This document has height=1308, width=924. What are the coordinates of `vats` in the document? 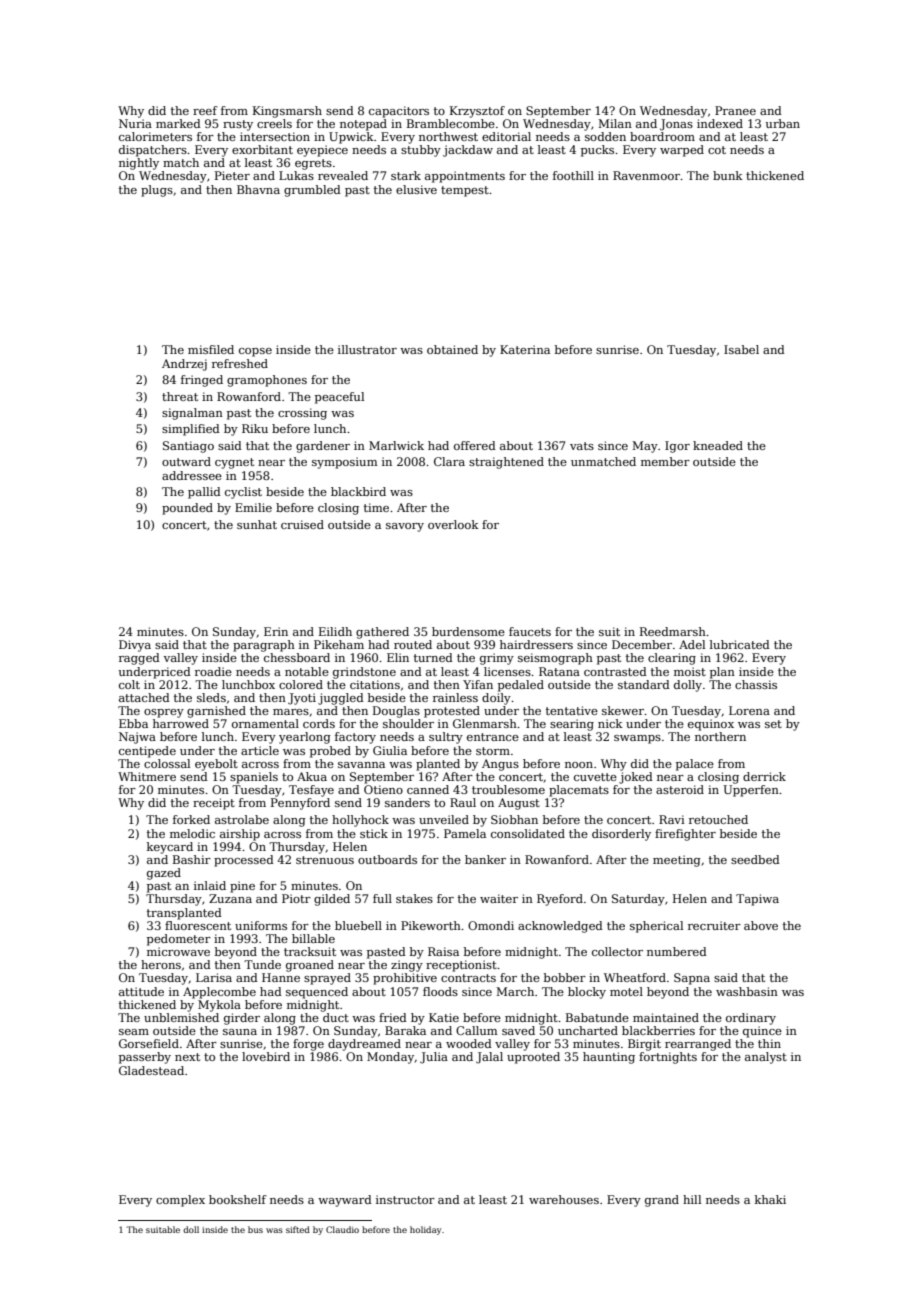 It's located at (582, 446).
